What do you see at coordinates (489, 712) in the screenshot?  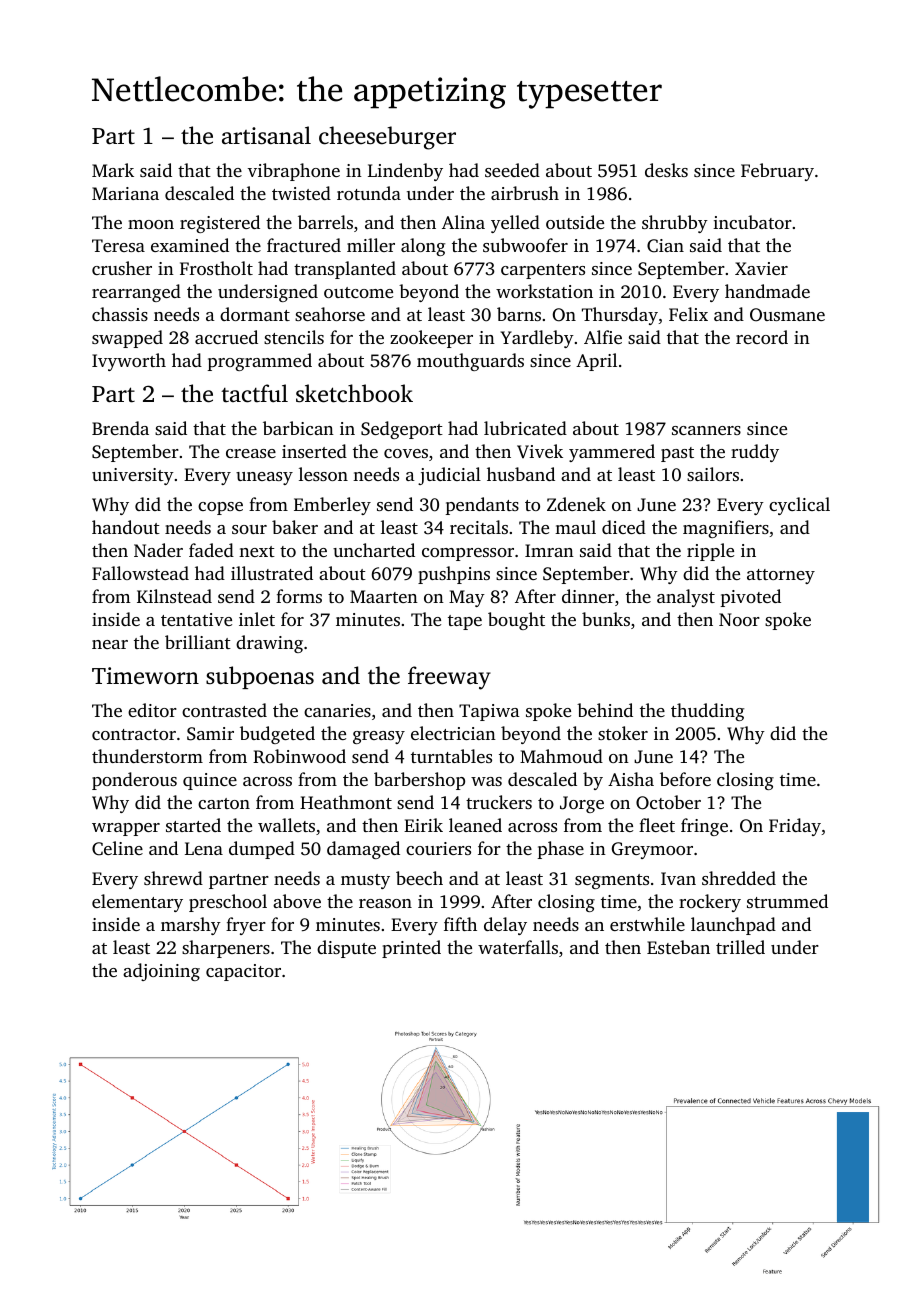 I see `Tapiwa` at bounding box center [489, 712].
